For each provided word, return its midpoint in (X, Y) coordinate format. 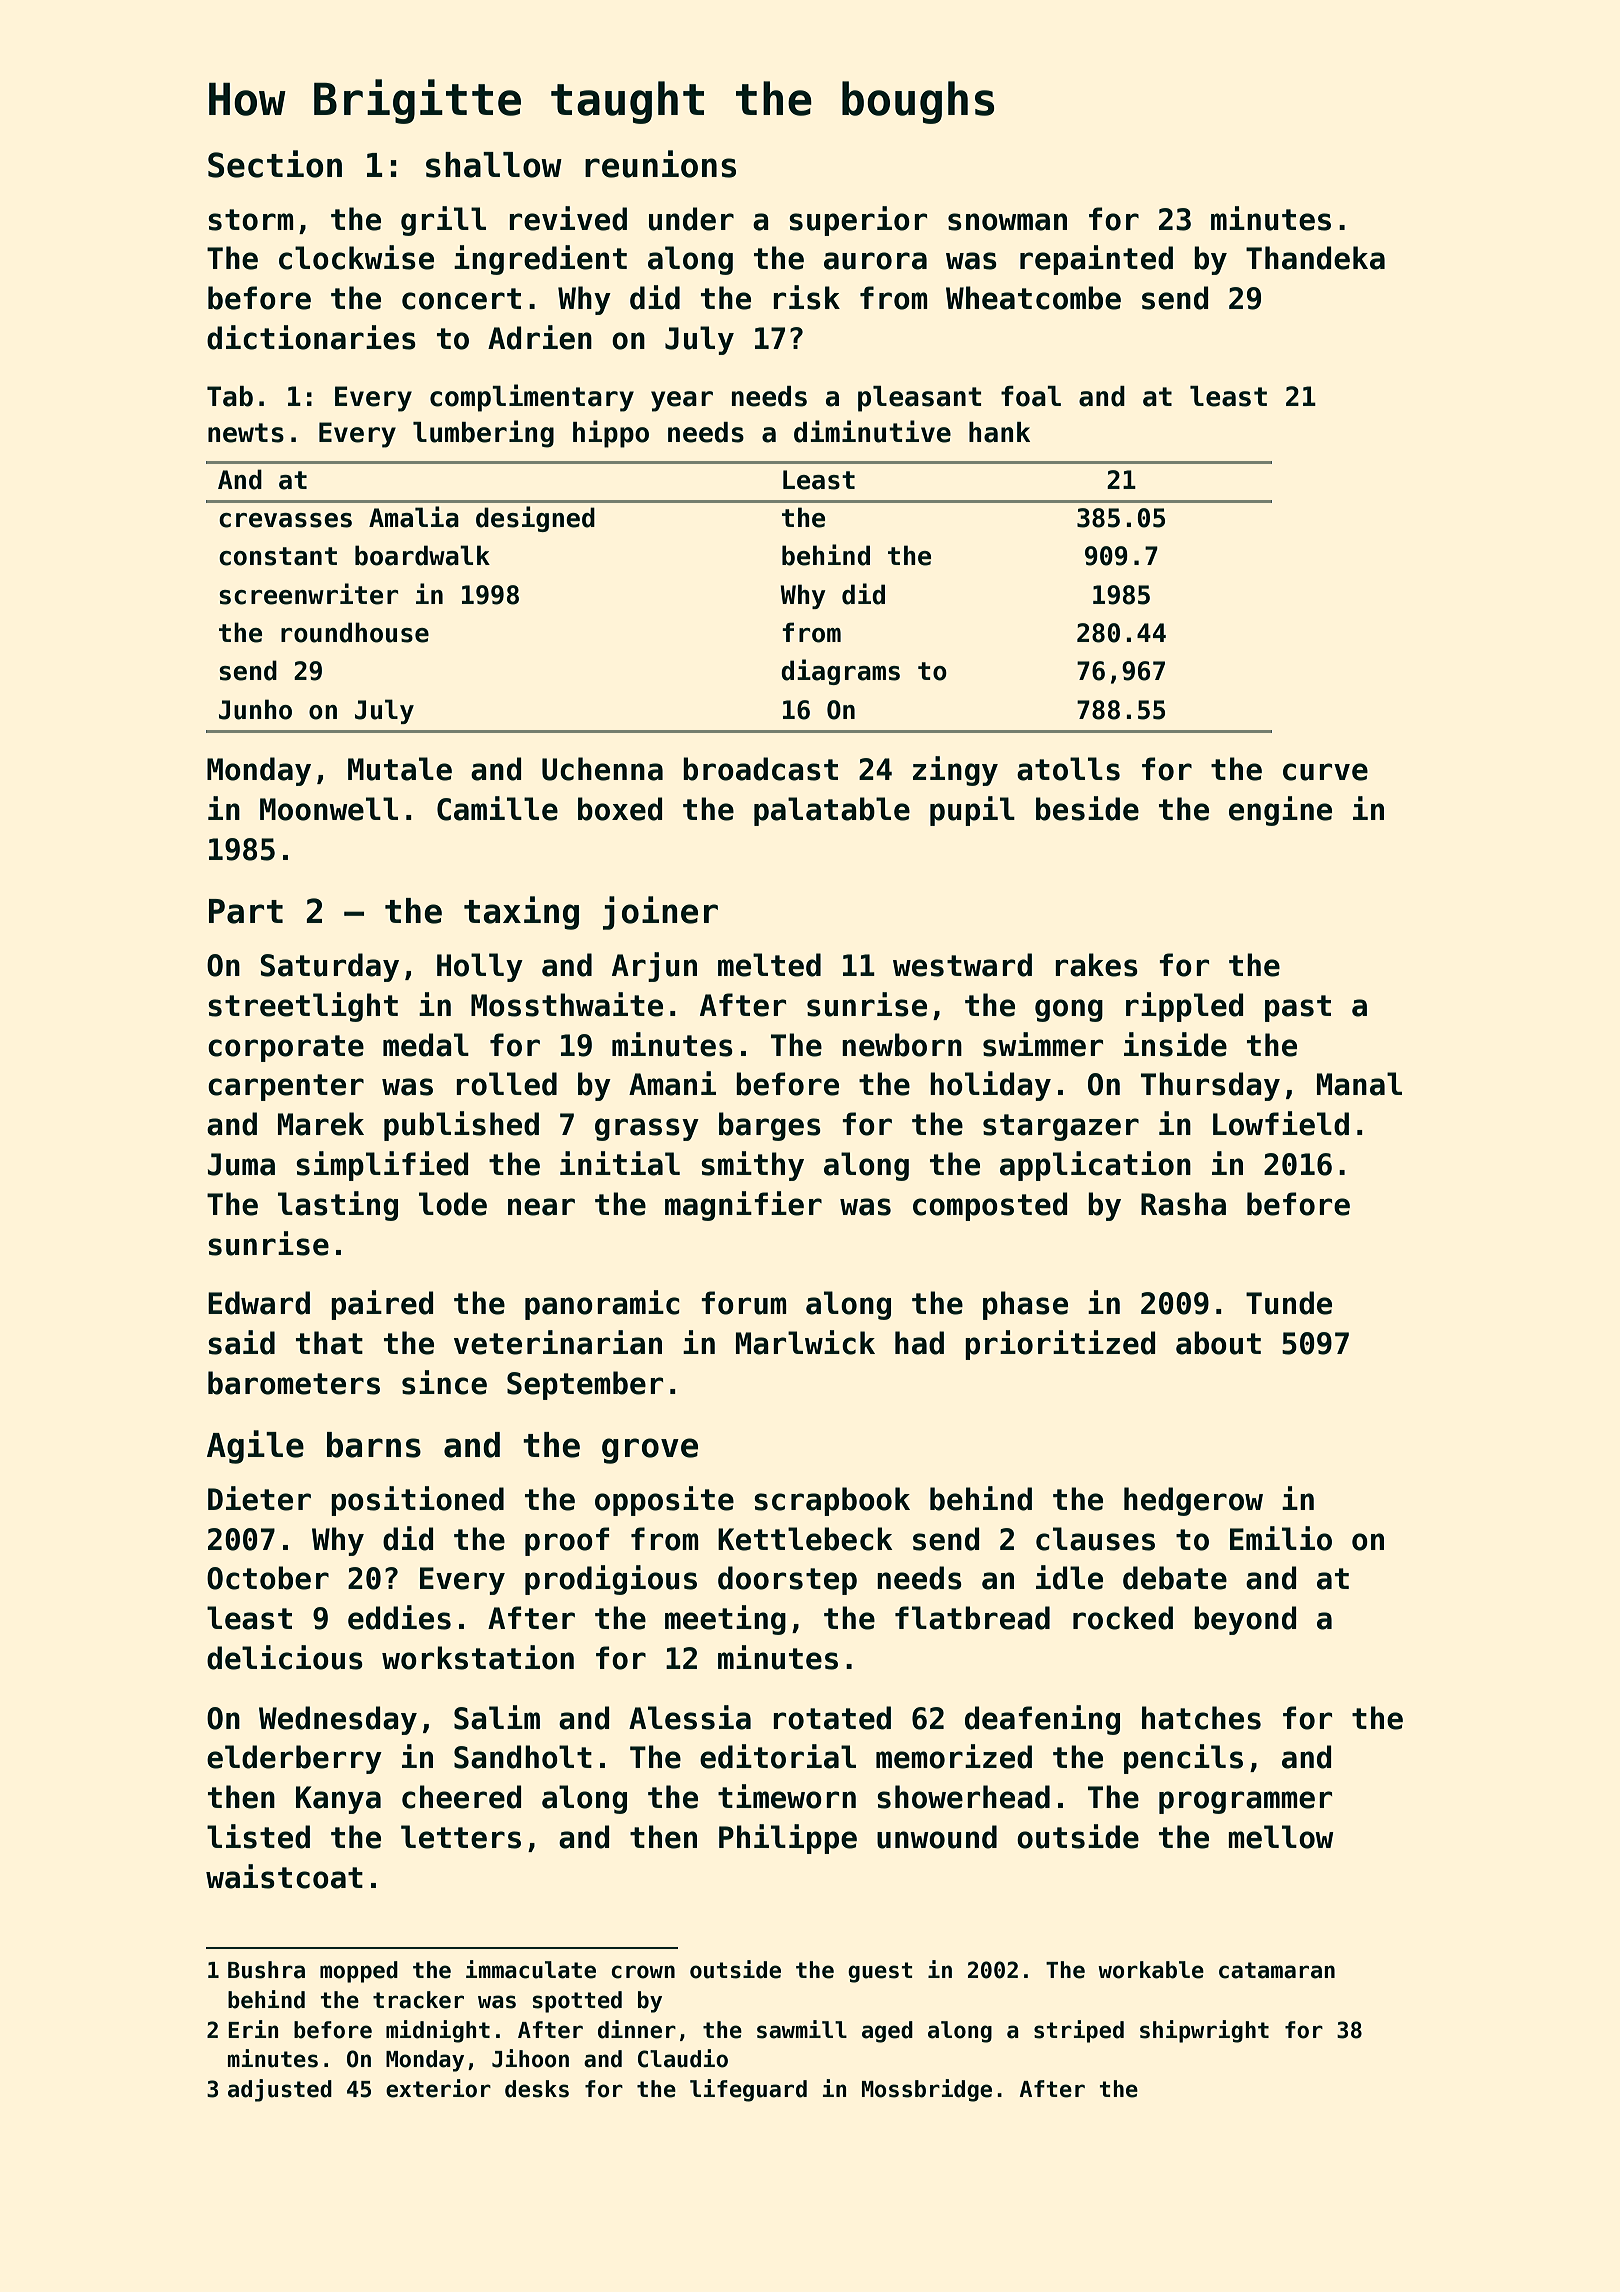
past (1298, 1008)
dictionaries (311, 337)
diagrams (840, 672)
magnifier (743, 1206)
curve (1325, 772)
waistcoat (284, 1876)
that (329, 1343)
